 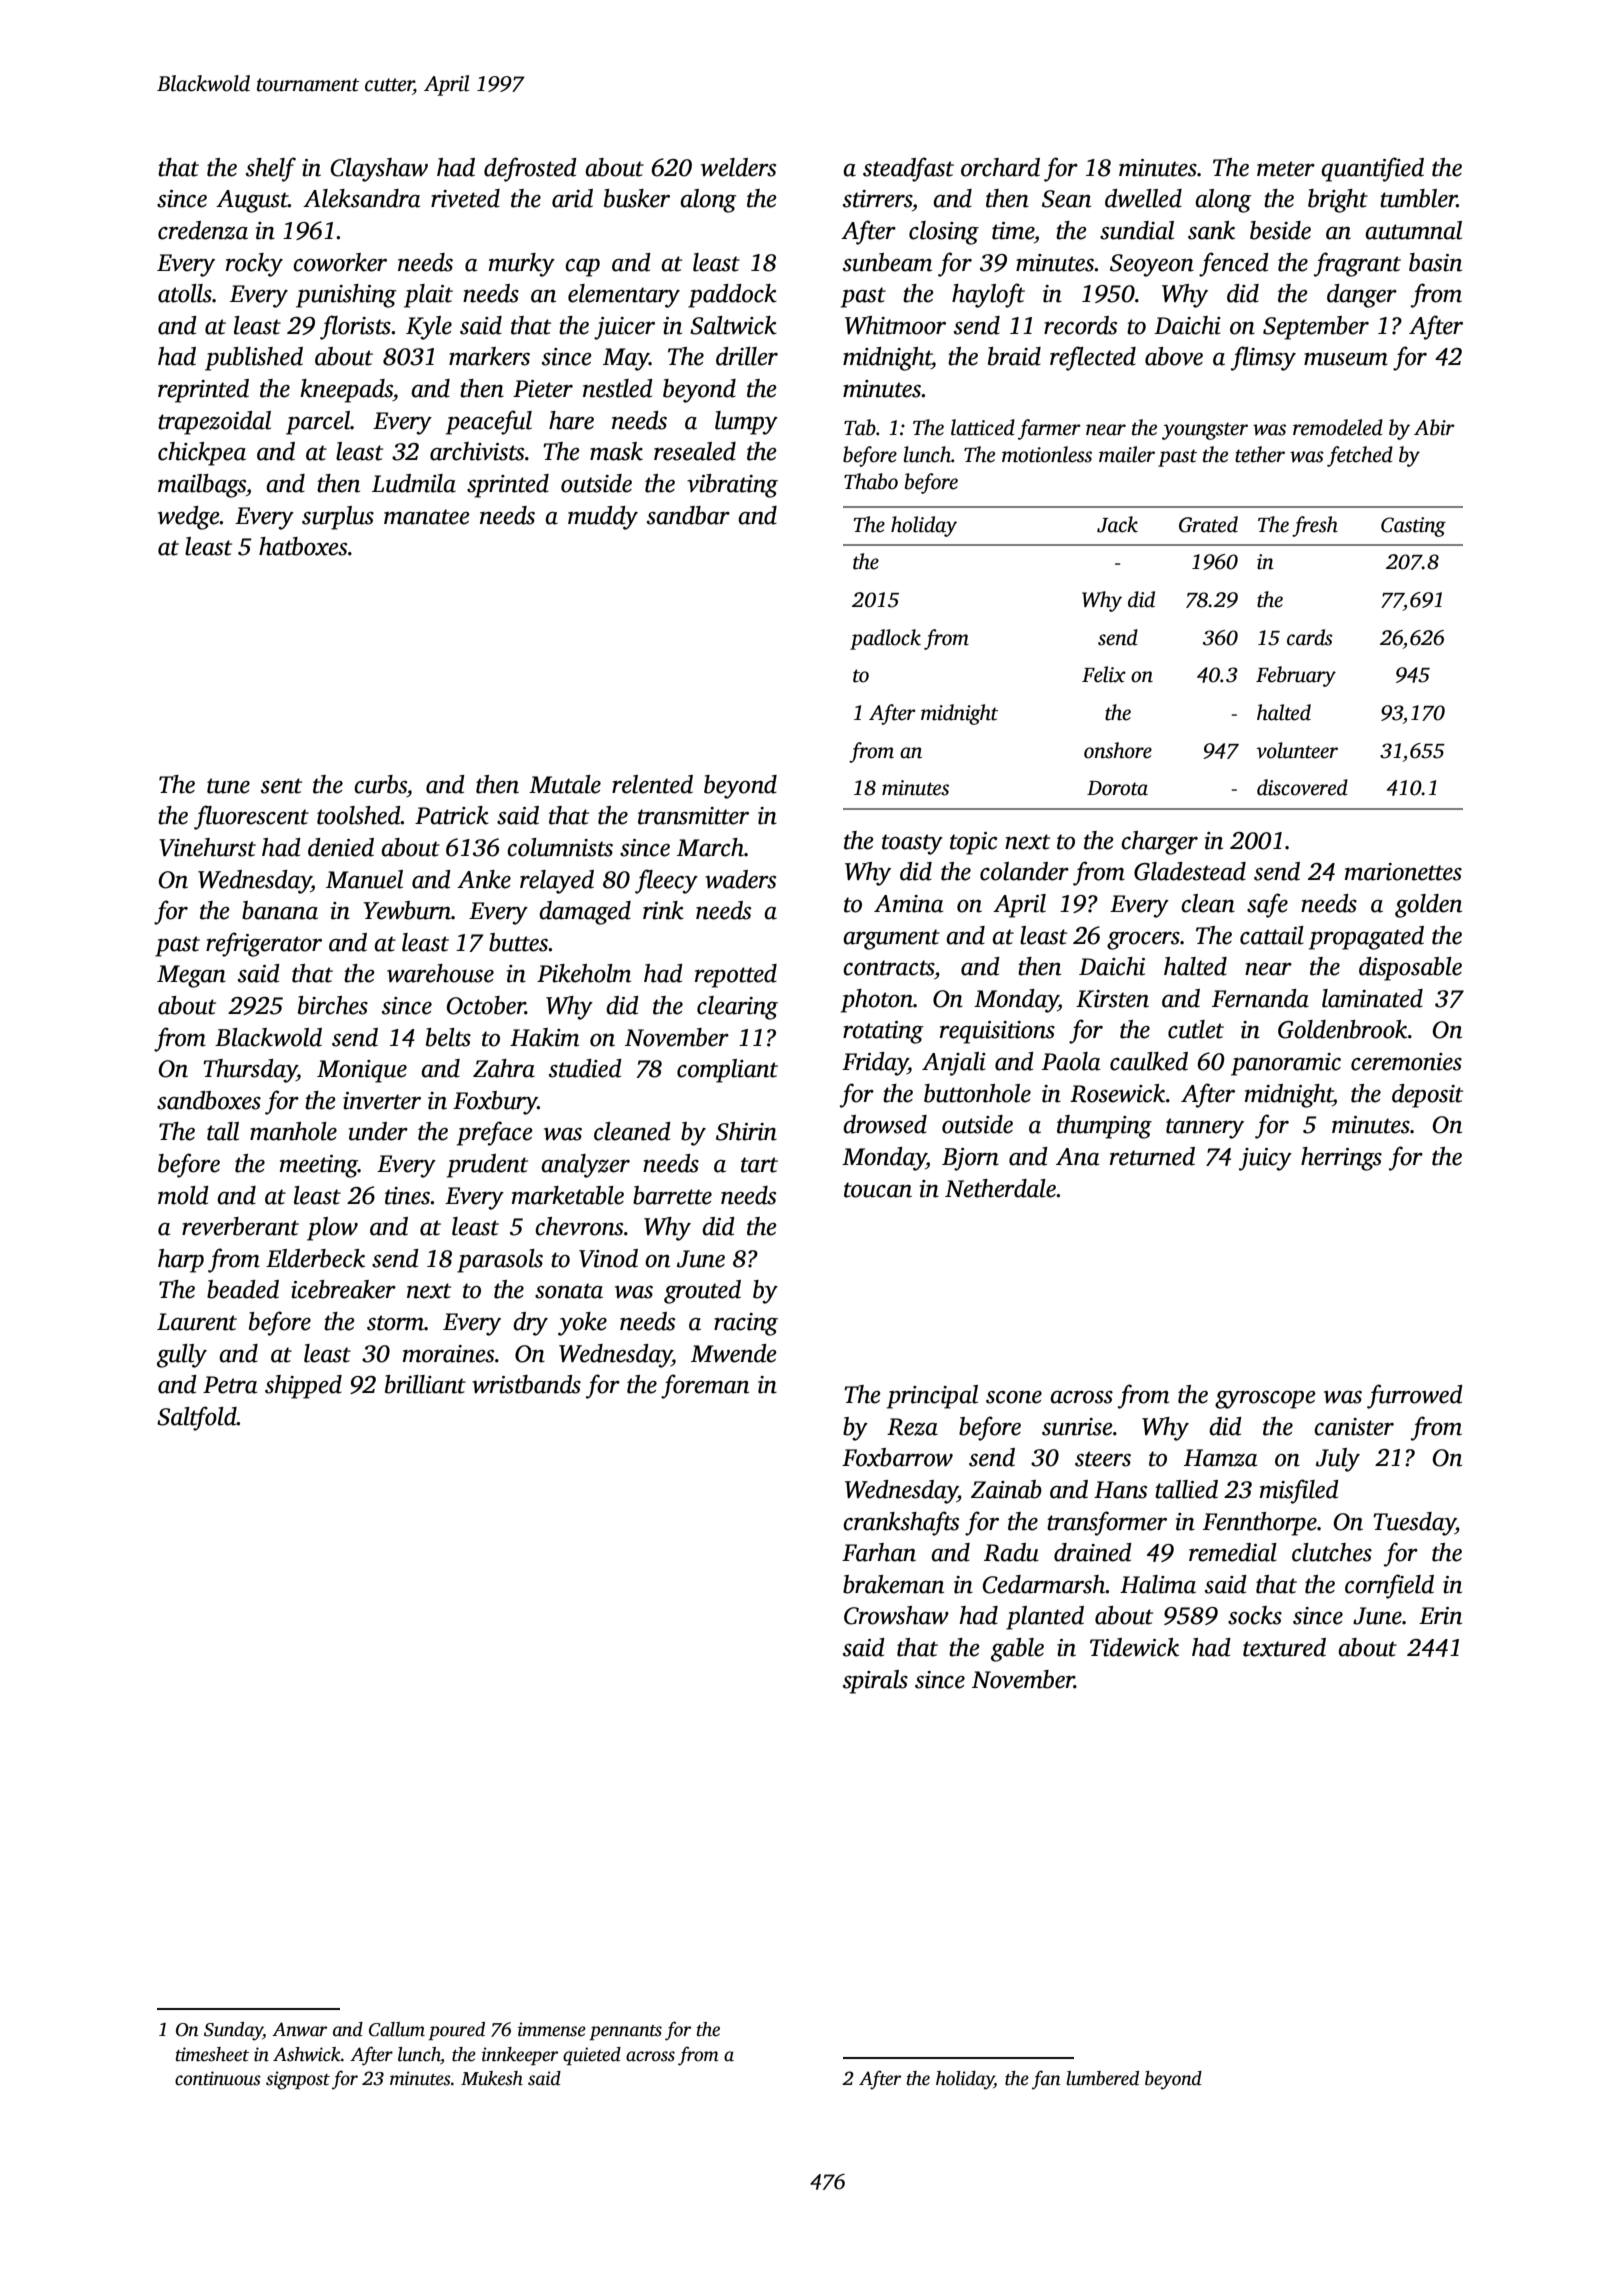 I want to click on fan, so click(x=1046, y=2080).
